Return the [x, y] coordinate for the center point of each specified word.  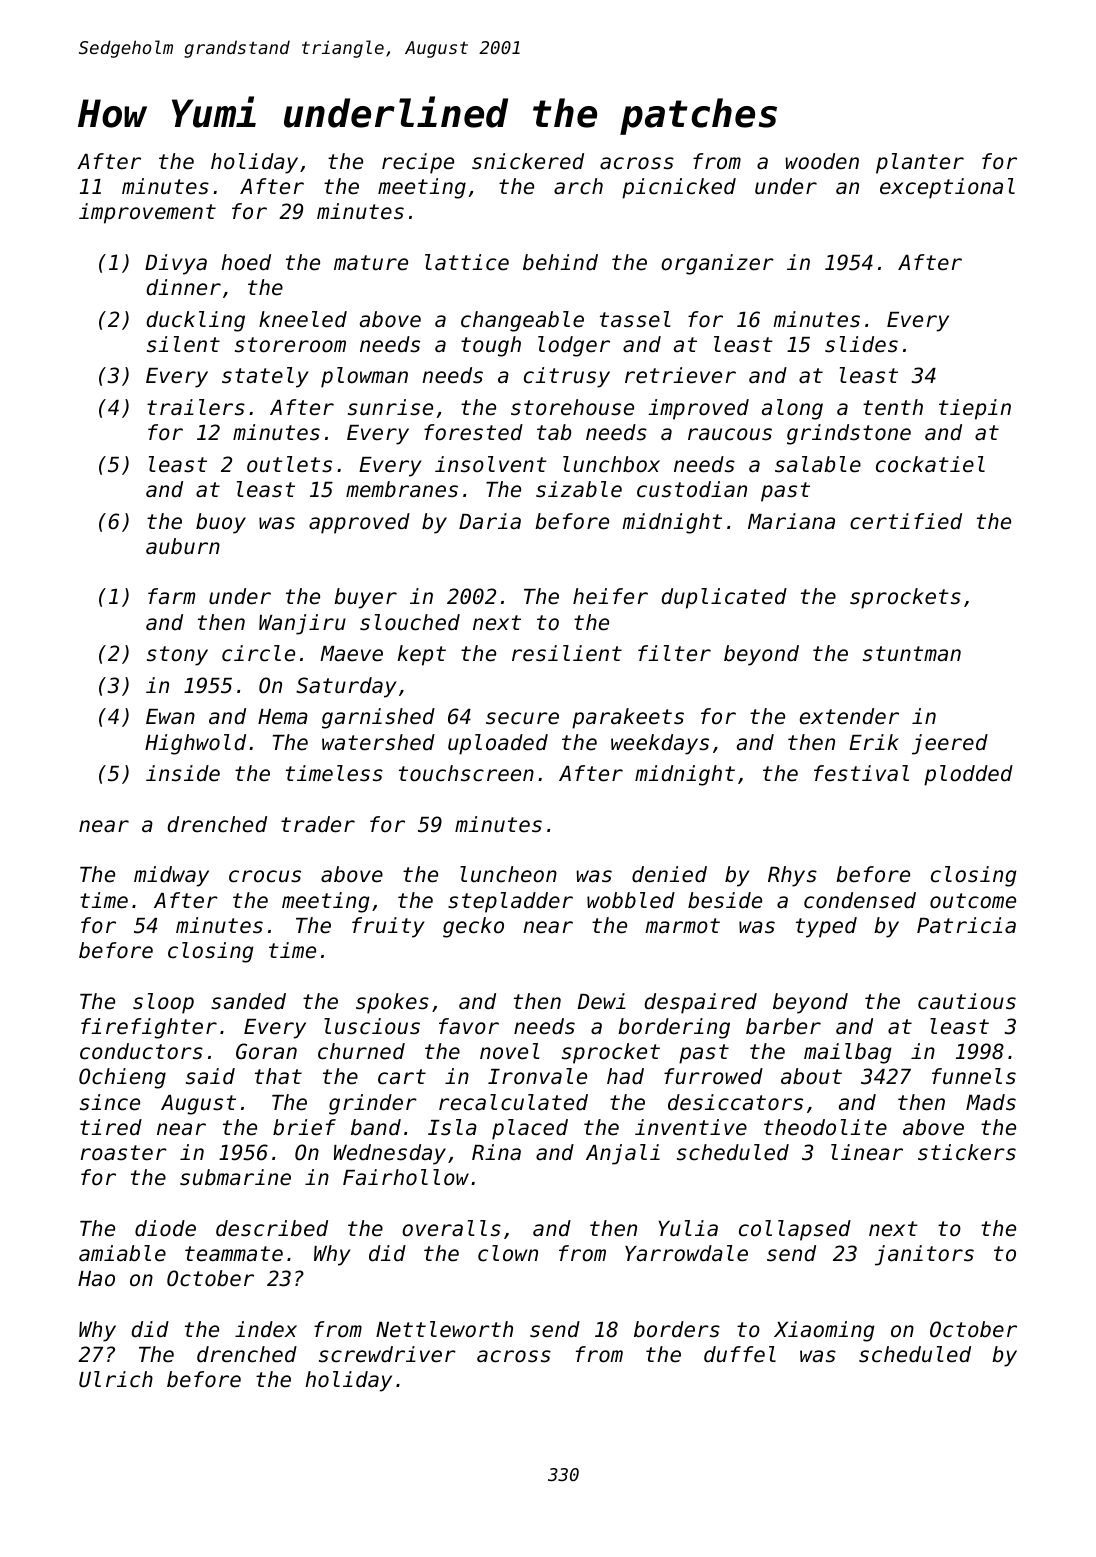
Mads [991, 1102]
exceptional [947, 188]
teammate [234, 1254]
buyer [365, 598]
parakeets [628, 718]
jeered [950, 744]
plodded [968, 775]
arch [578, 186]
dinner [184, 287]
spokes [392, 1003]
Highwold [195, 744]
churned [361, 1051]
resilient [567, 653]
